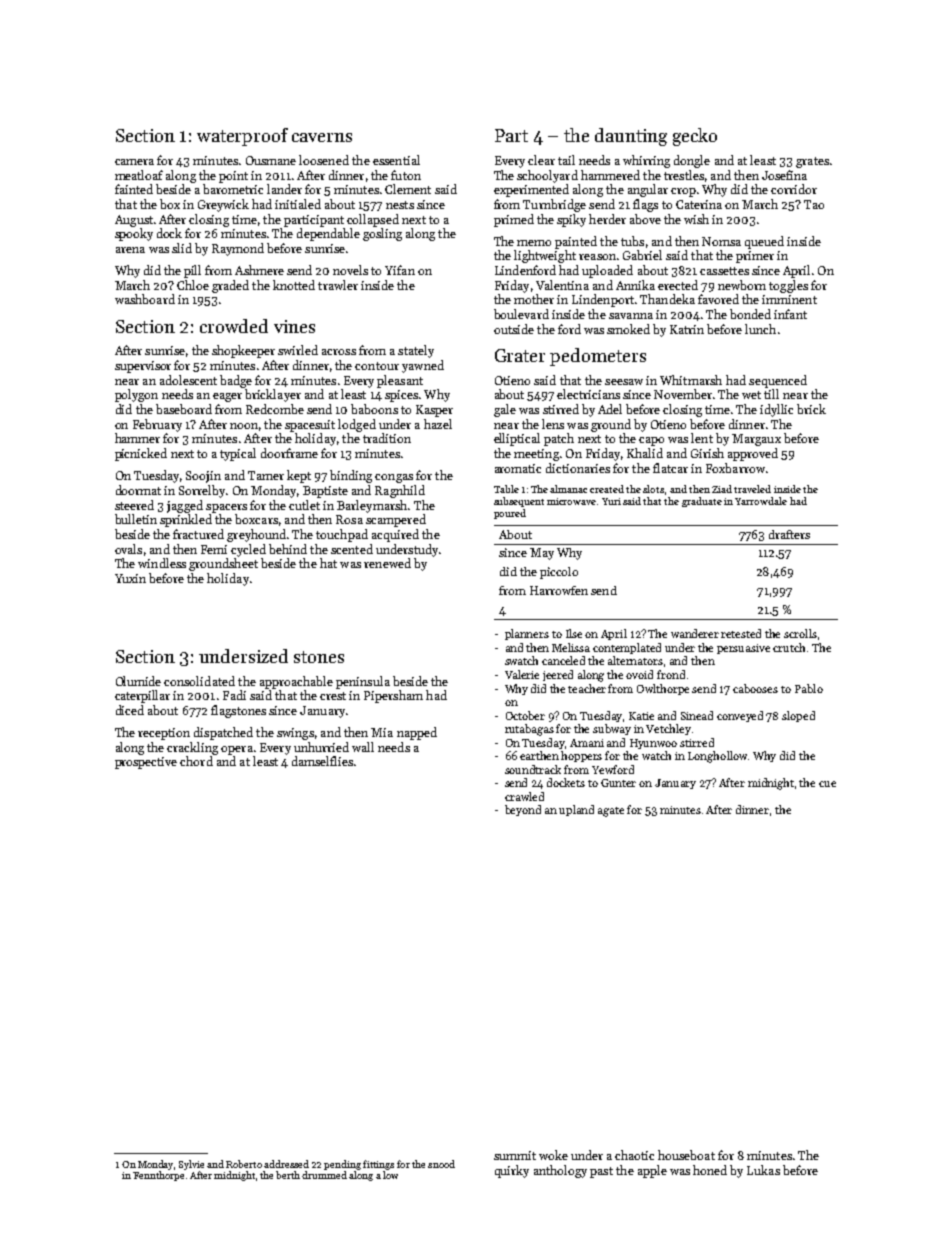 The height and width of the screenshot is (1233, 952). I want to click on agate, so click(611, 812).
